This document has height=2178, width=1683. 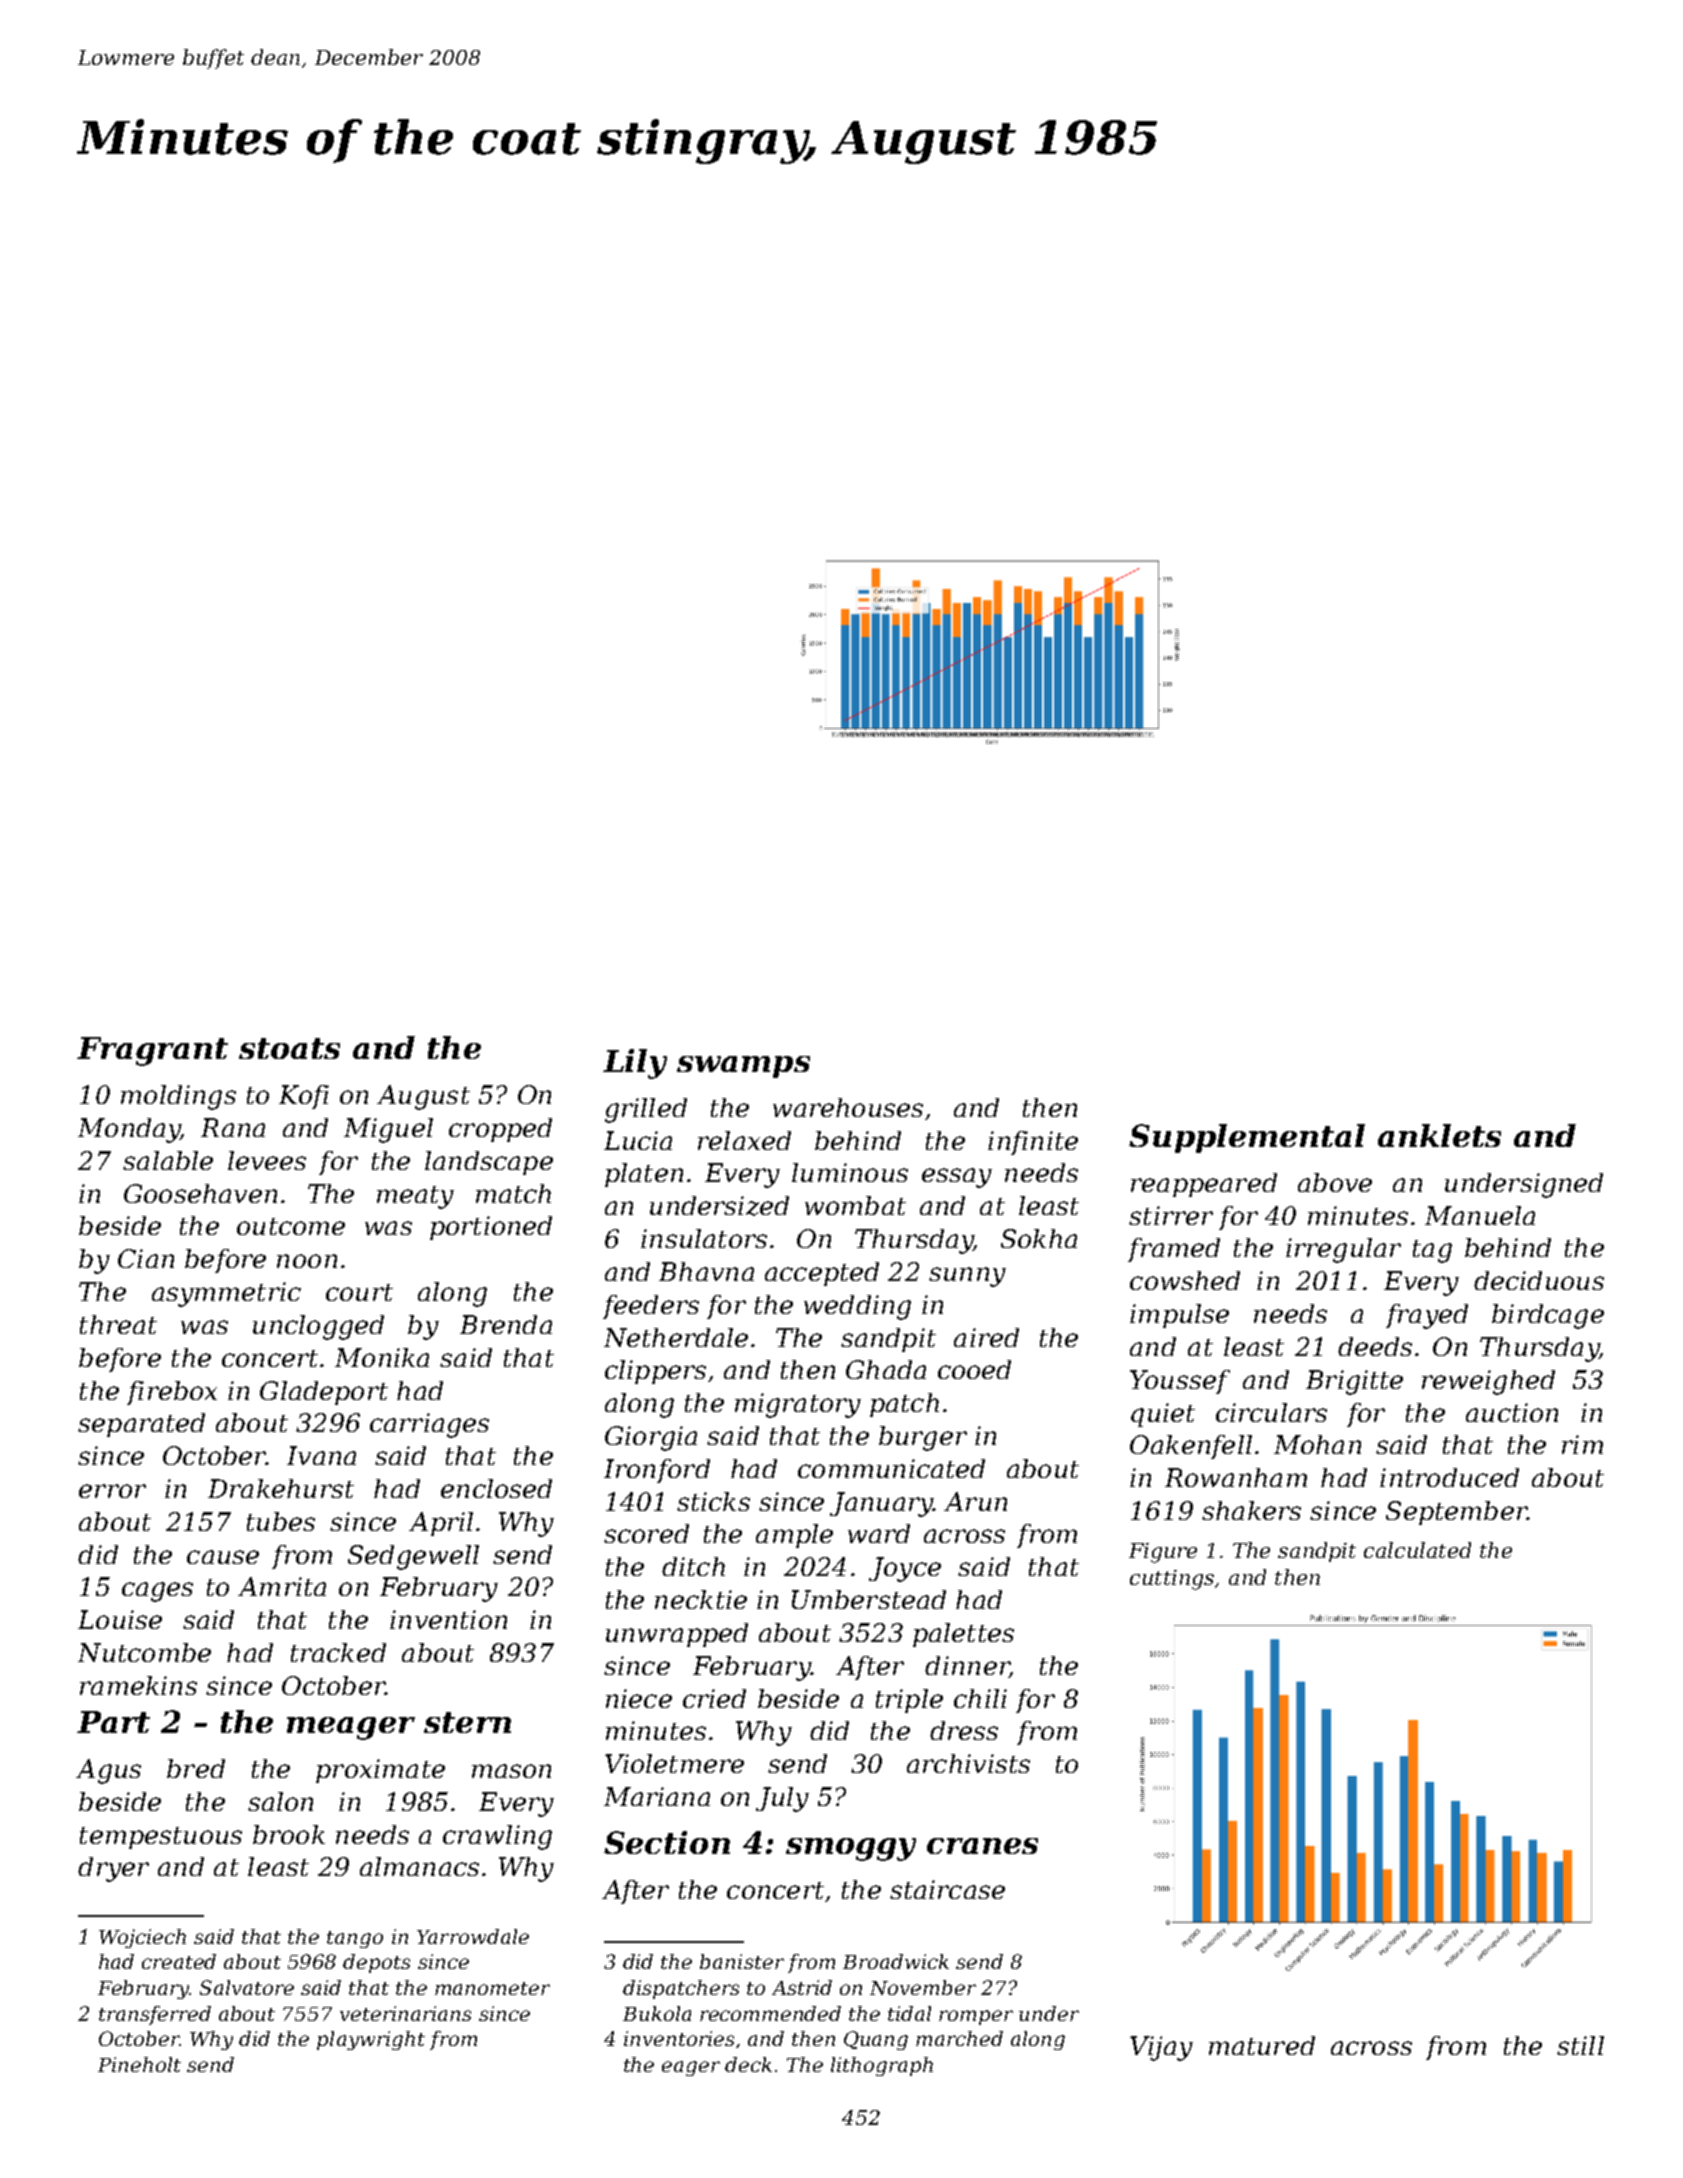 What do you see at coordinates (886, 1369) in the document?
I see `Ghada` at bounding box center [886, 1369].
